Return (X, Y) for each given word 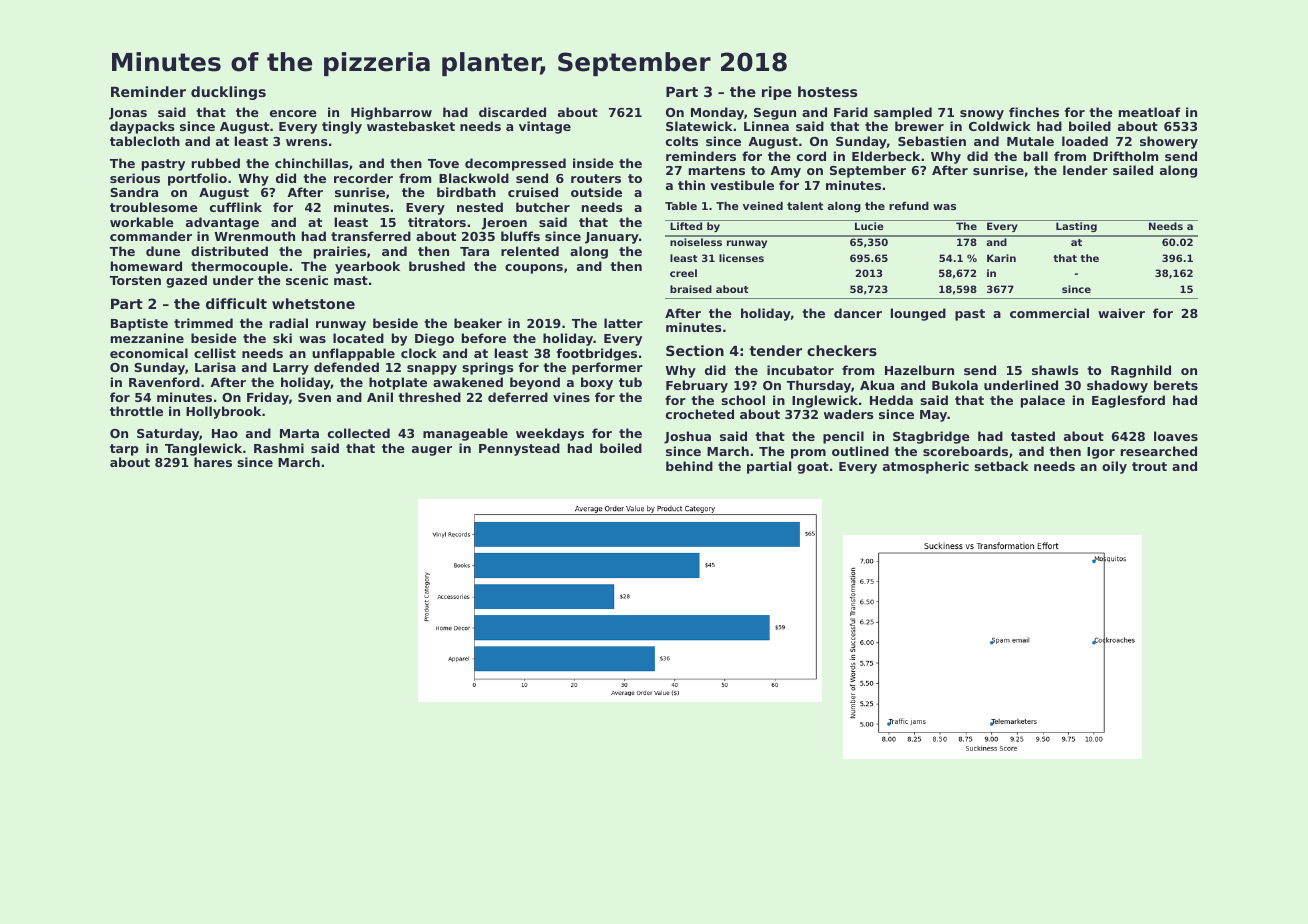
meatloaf (1150, 112)
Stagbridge (931, 437)
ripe (777, 93)
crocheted (700, 414)
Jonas (128, 114)
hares (213, 462)
